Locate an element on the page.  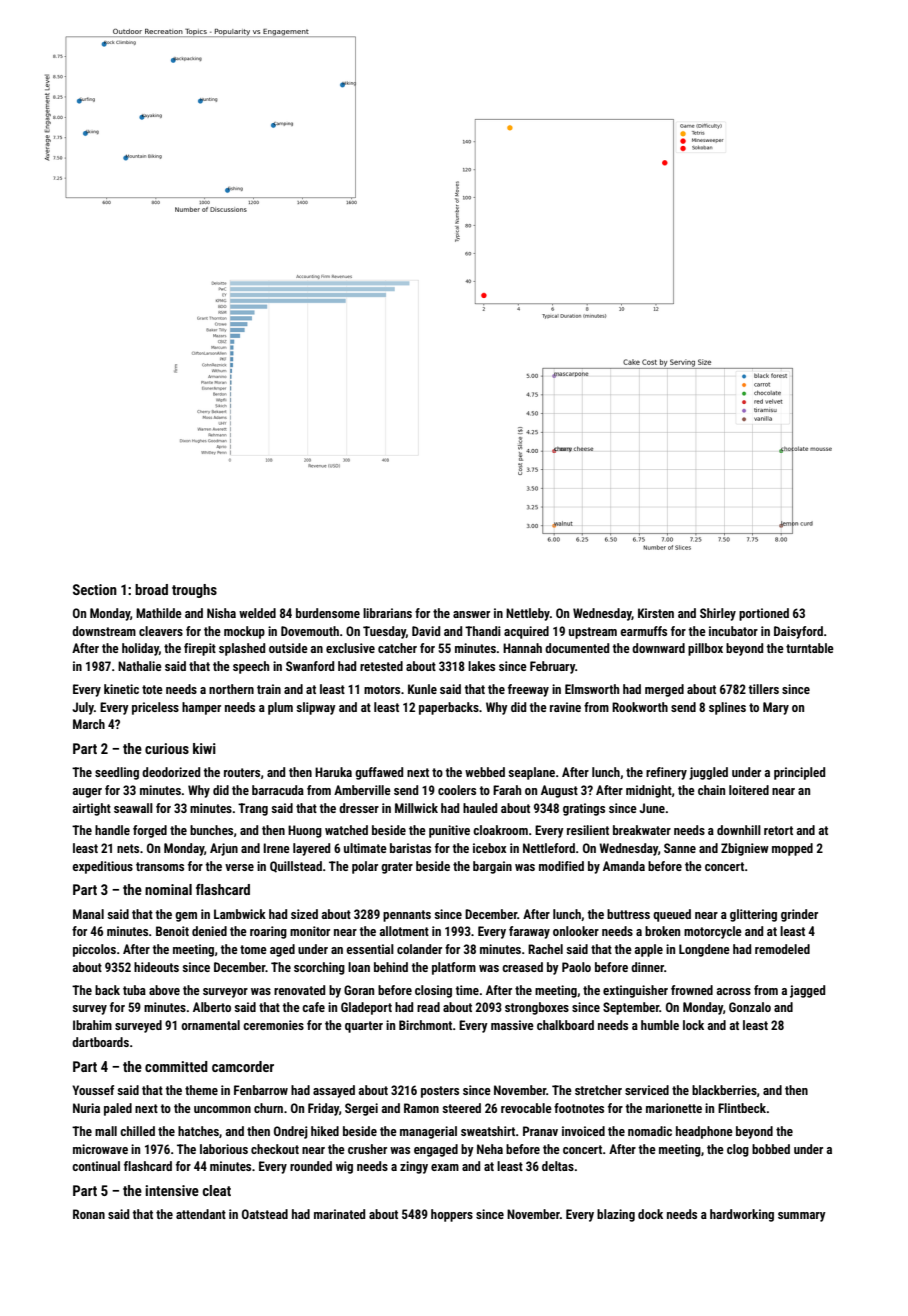
Alberto is located at coordinates (212, 1007).
